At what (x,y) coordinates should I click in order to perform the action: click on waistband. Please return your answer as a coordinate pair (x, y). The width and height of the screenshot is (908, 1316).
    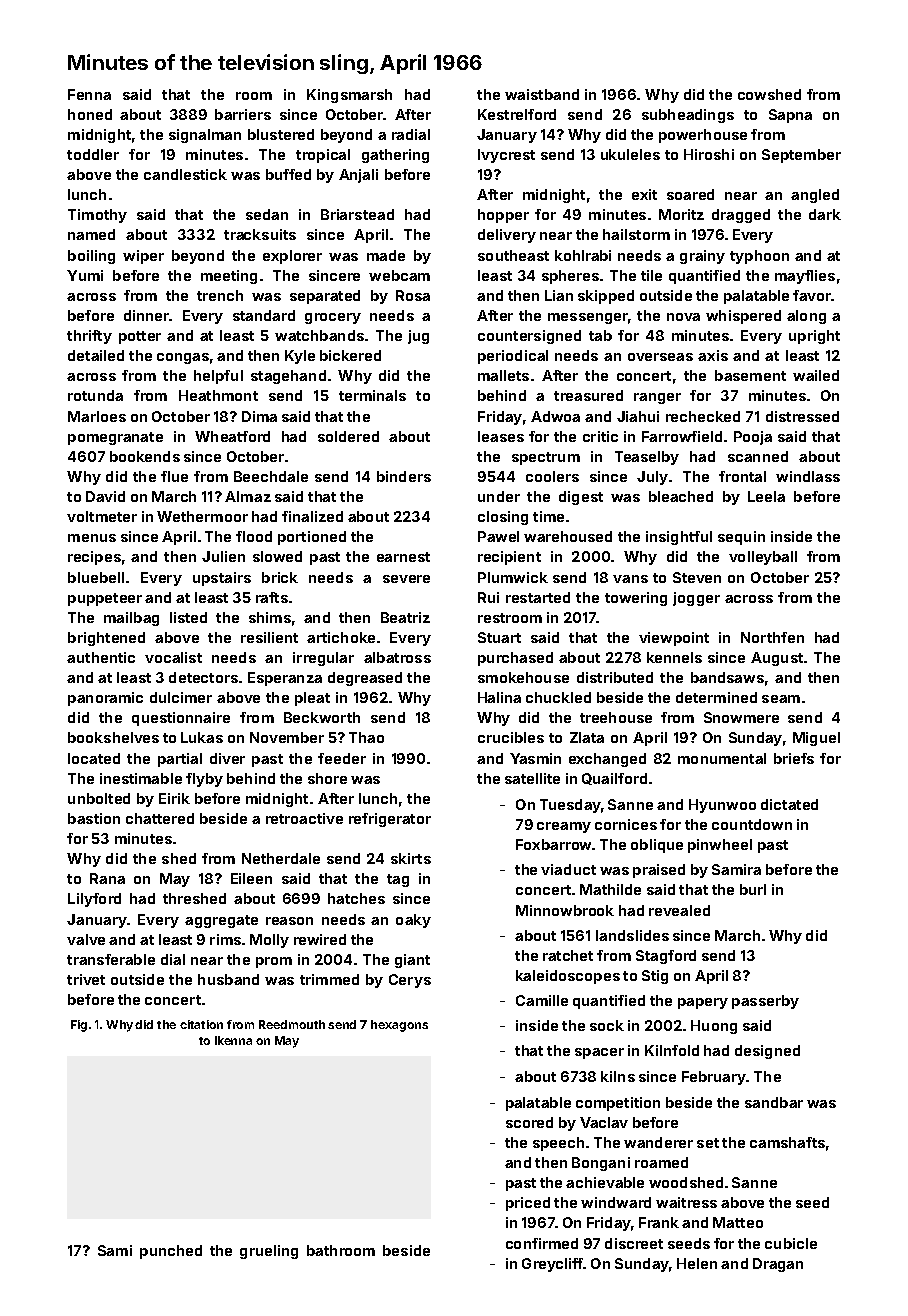
    Looking at the image, I should click on (542, 94).
